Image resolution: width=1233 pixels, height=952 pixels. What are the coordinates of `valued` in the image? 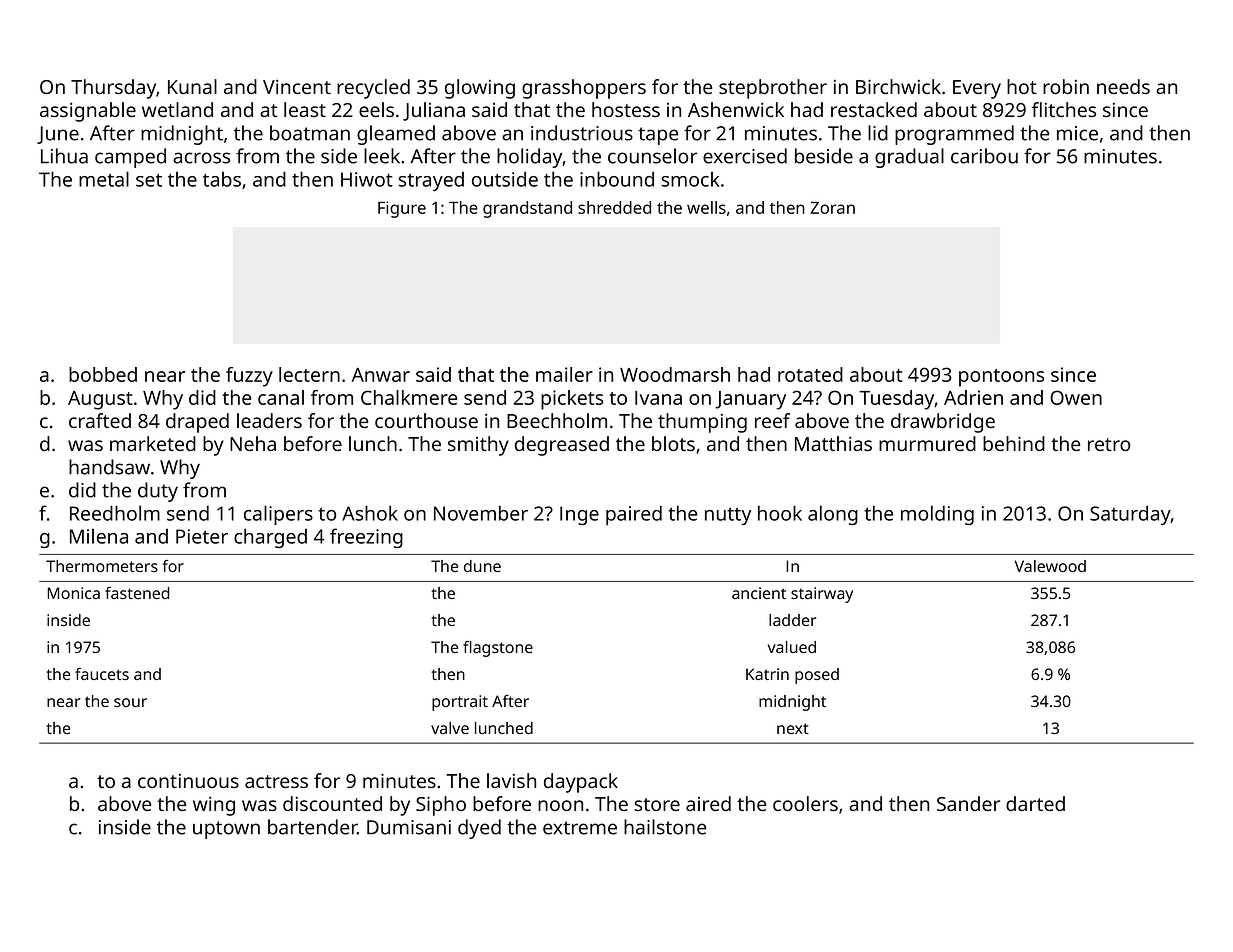 It's located at (792, 647).
